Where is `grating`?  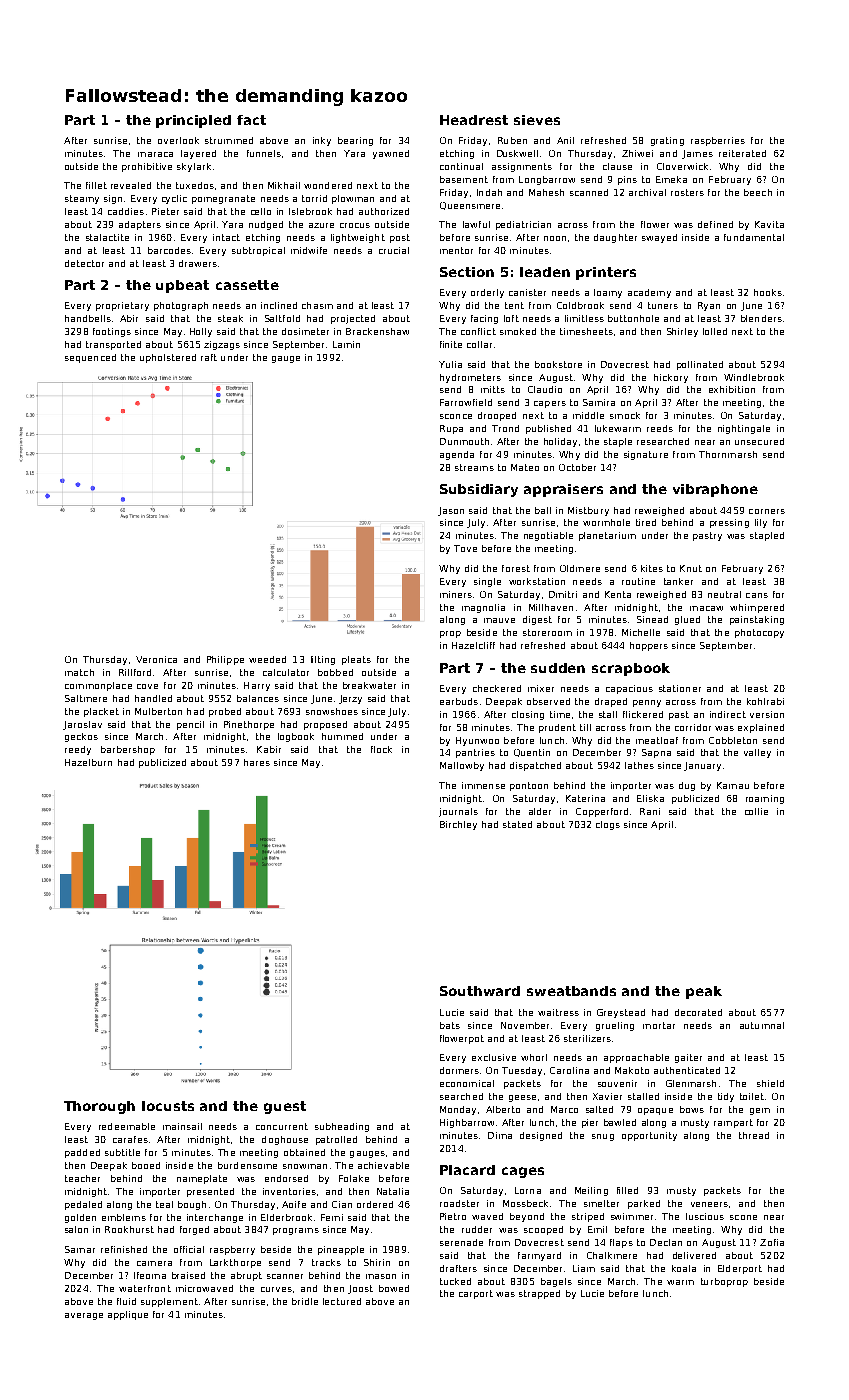
grating is located at coordinates (667, 141).
